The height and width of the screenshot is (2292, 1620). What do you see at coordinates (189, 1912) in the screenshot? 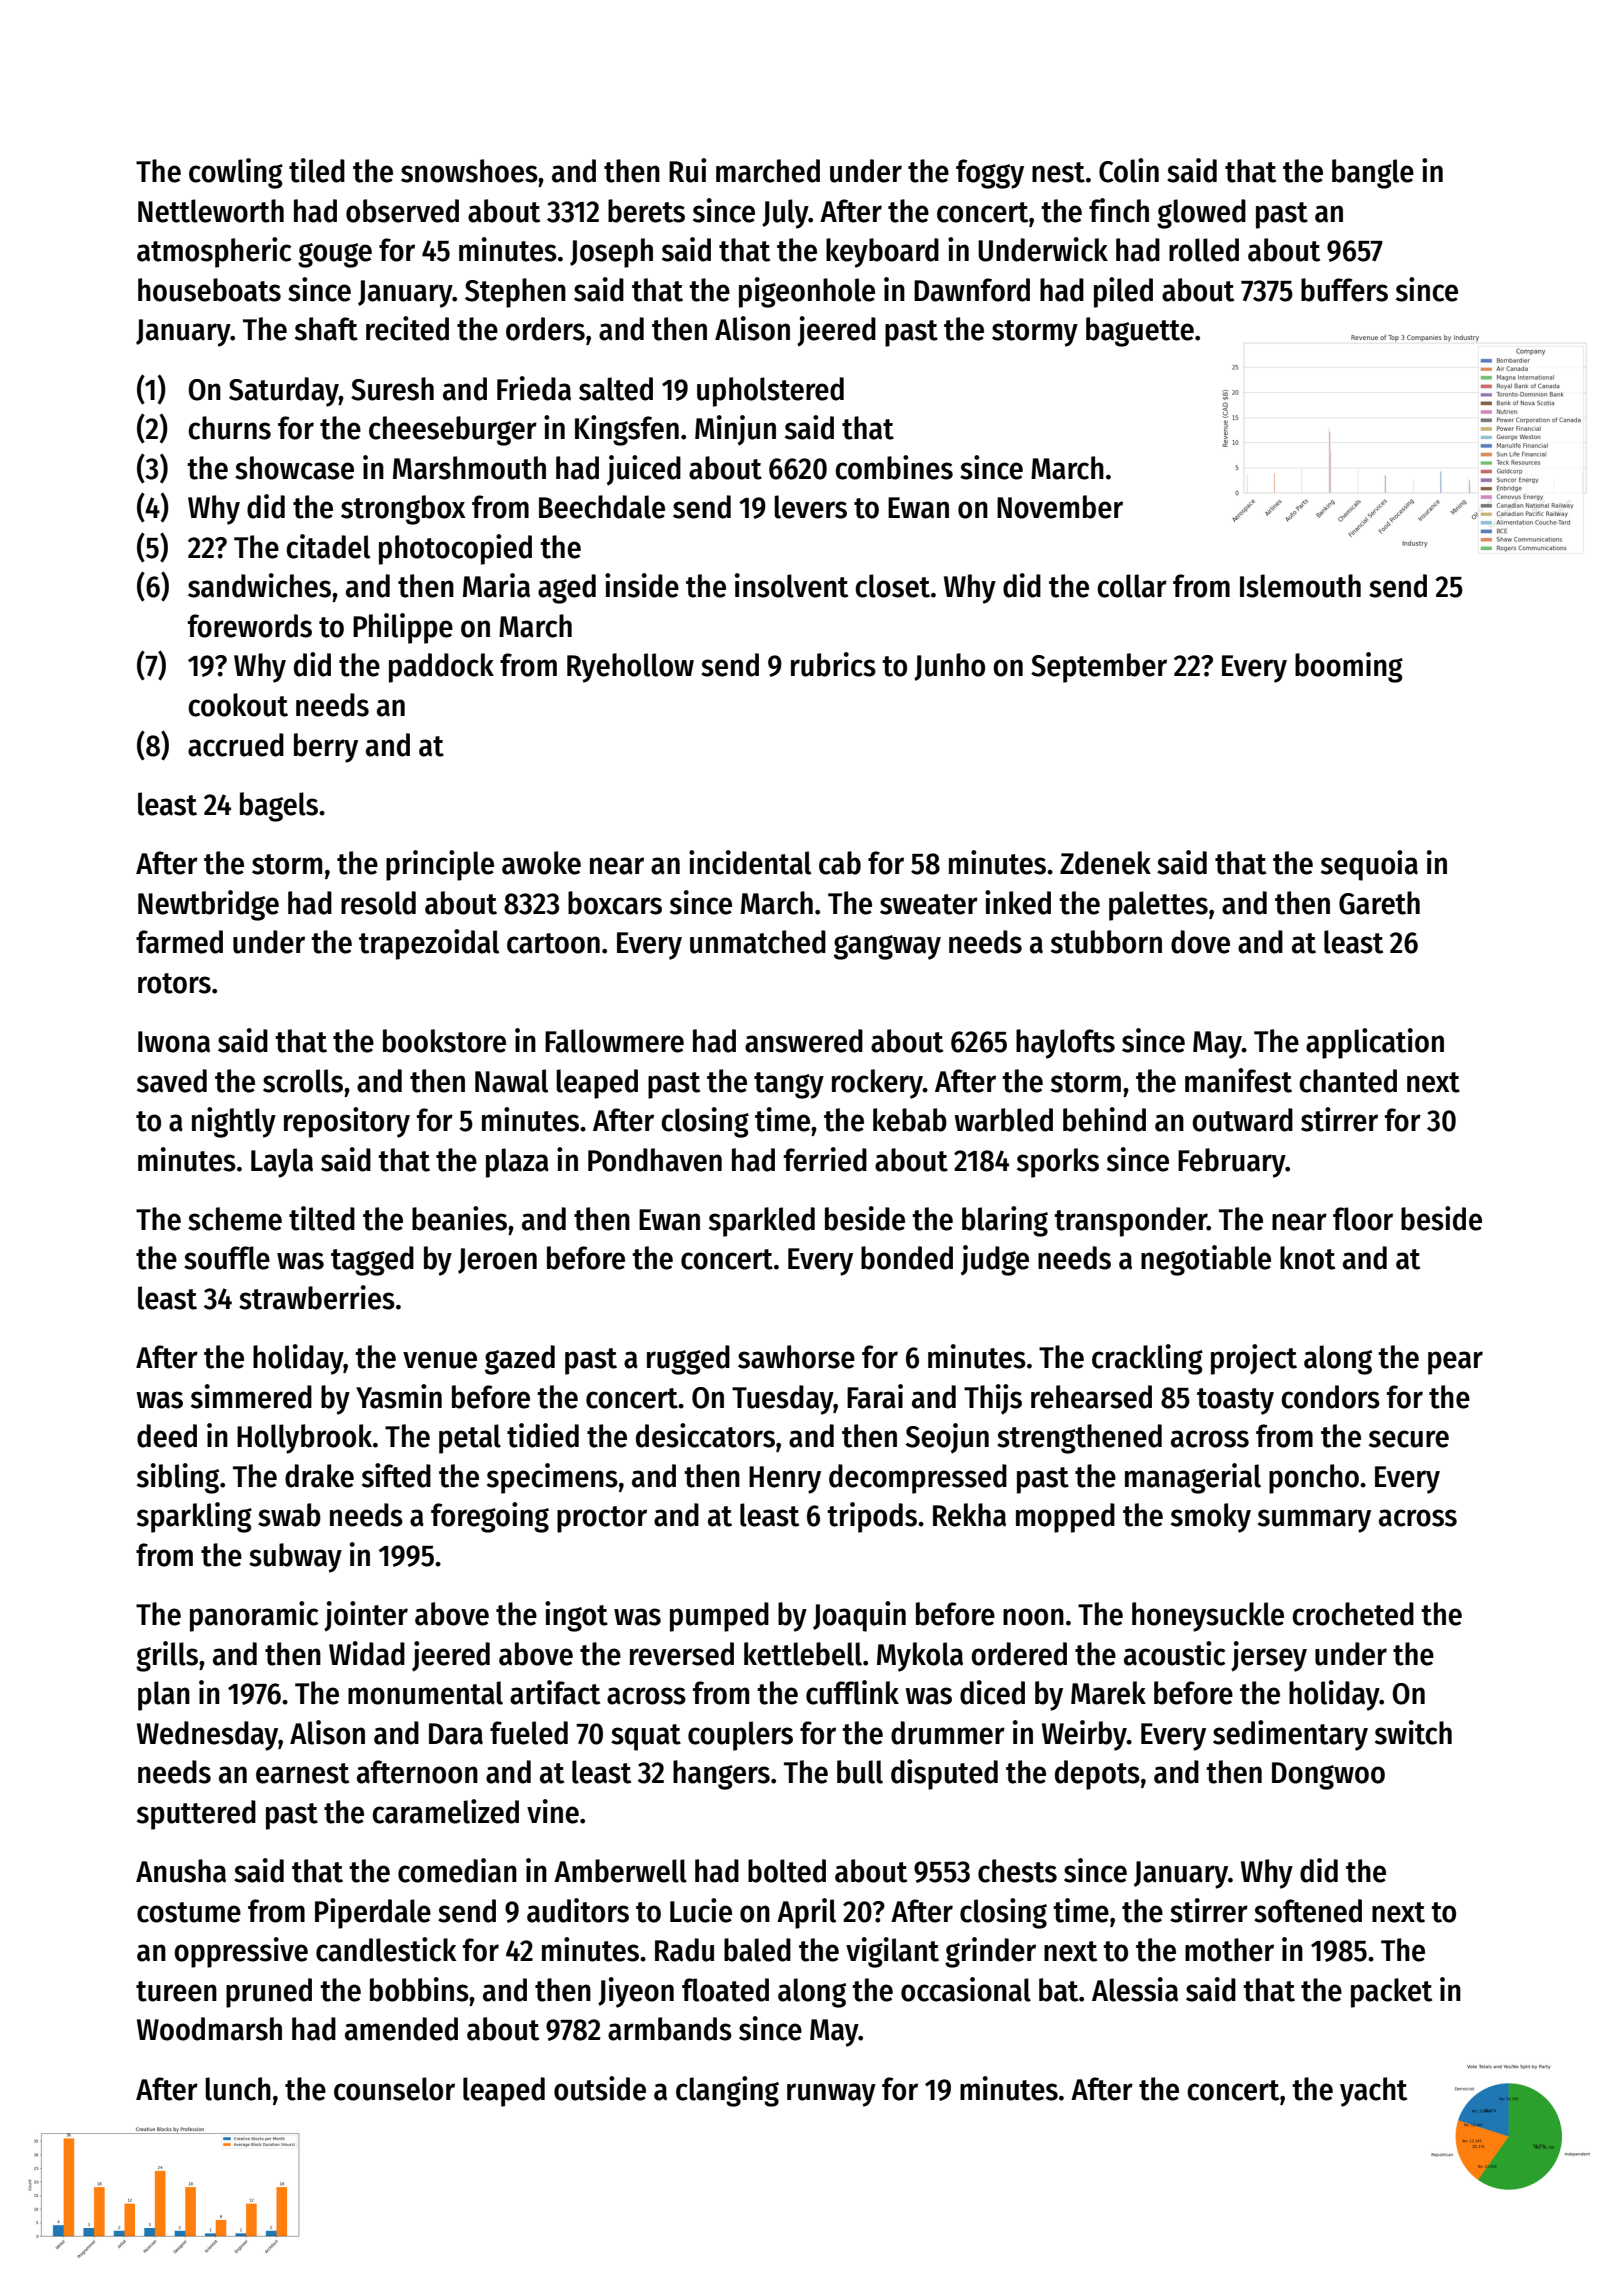
I see `costume` at bounding box center [189, 1912].
